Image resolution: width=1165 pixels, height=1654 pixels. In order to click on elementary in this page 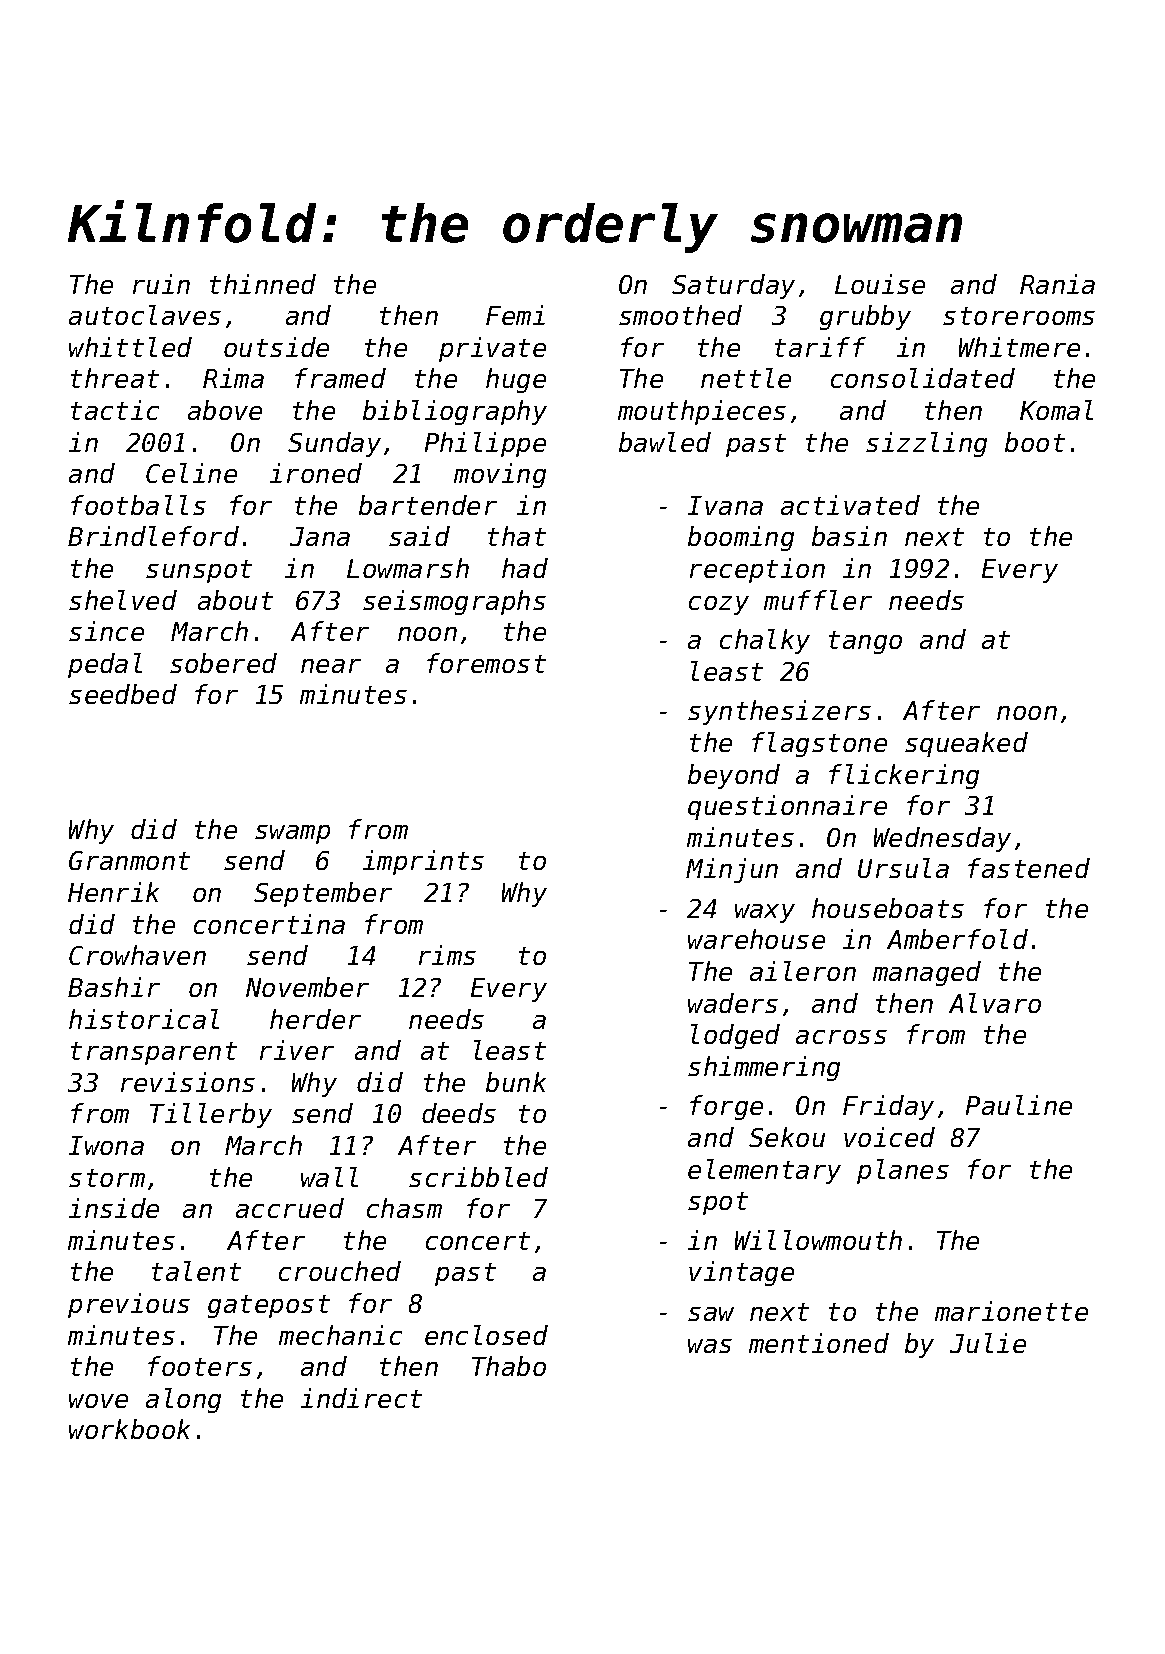, I will do `click(764, 1171)`.
